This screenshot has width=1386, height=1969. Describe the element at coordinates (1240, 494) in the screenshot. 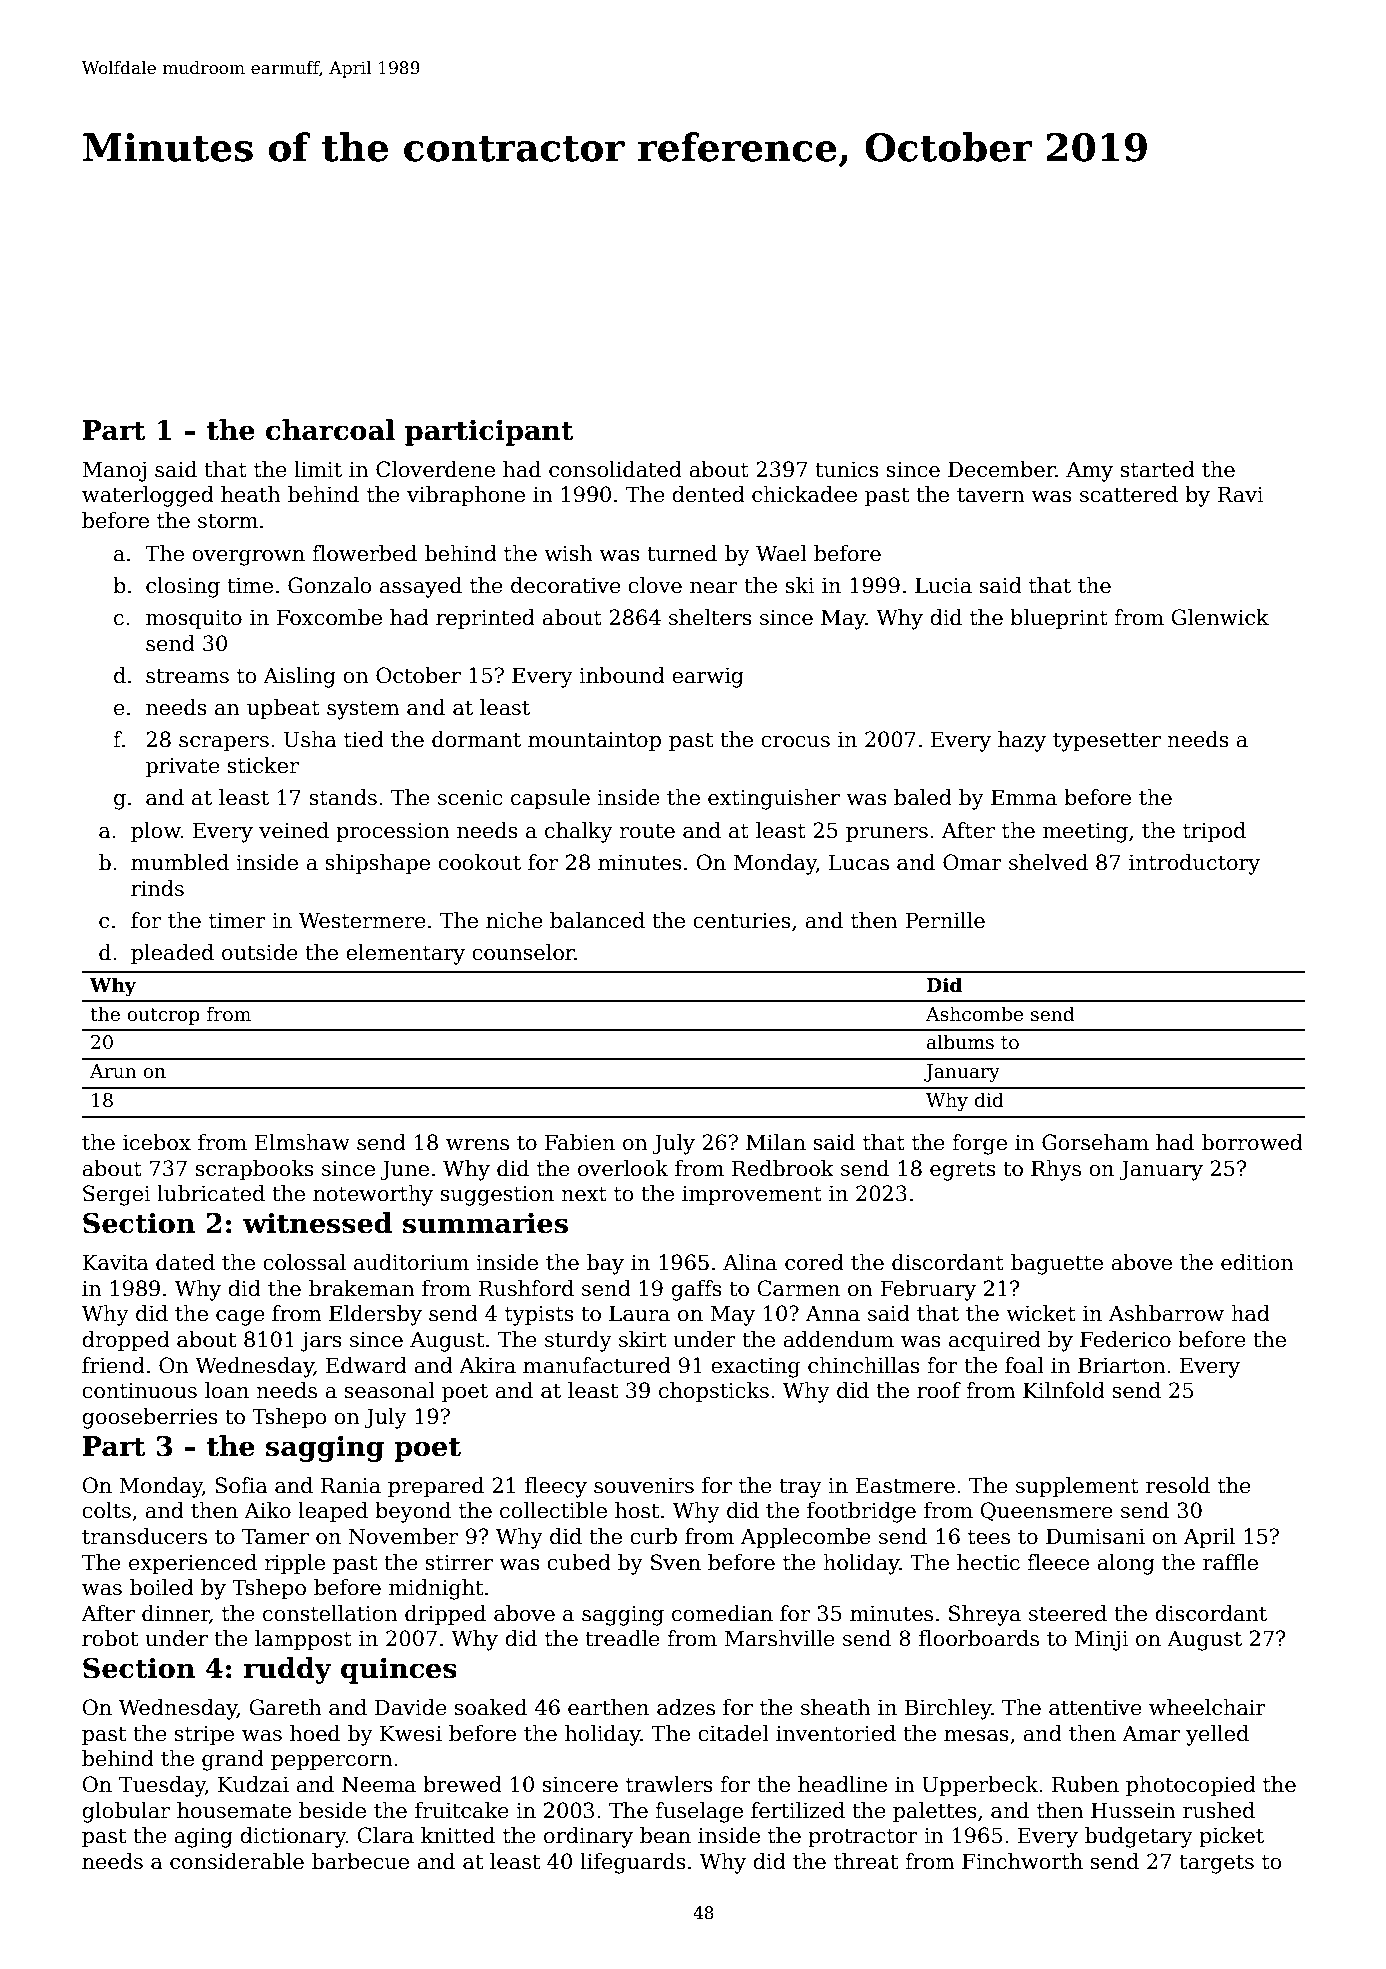

I see `Ravi` at that location.
